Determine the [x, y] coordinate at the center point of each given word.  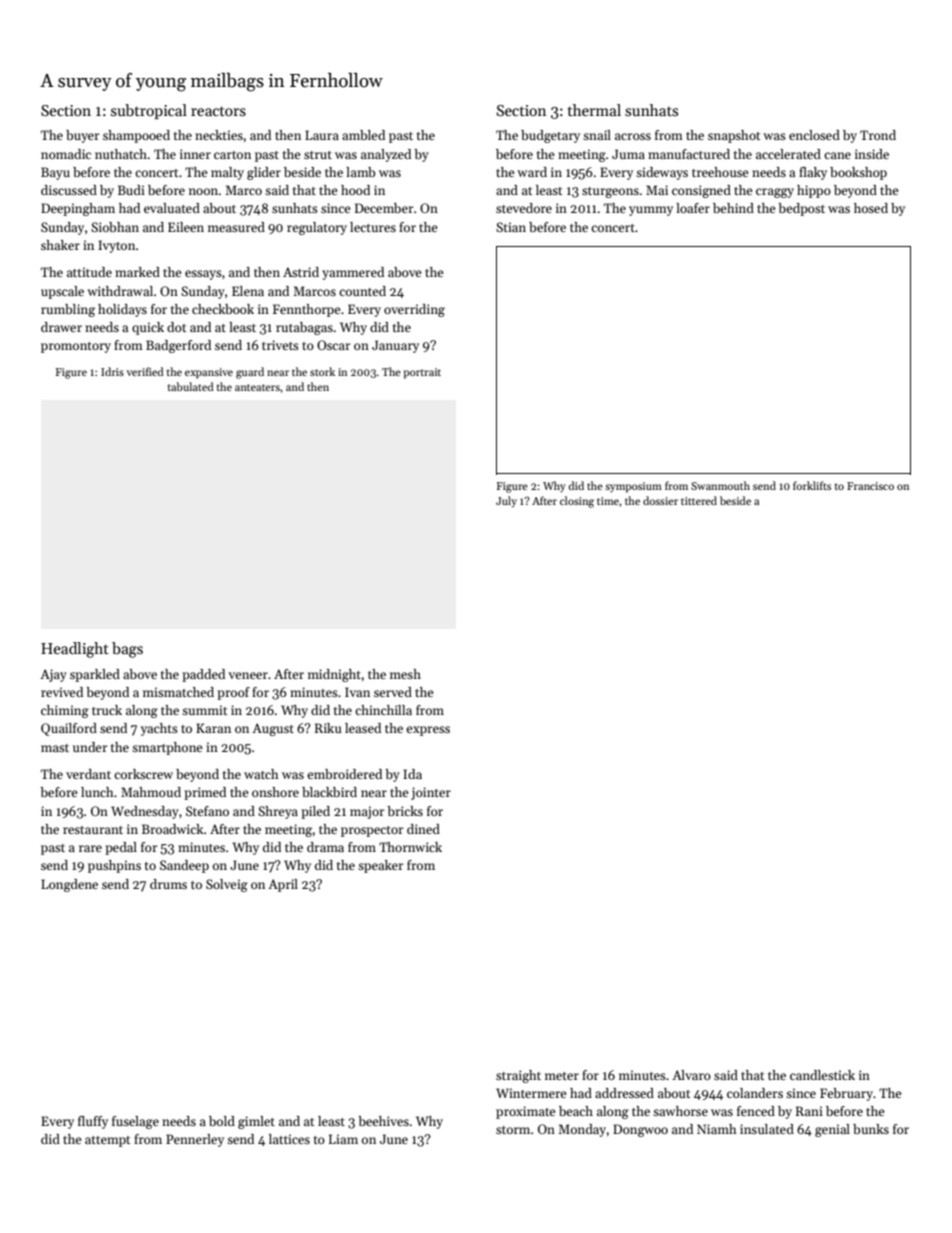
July [506, 502]
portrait [422, 373]
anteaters [257, 387]
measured [236, 227]
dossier [660, 500]
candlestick [822, 1075]
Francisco [870, 486]
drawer [61, 327]
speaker [381, 866]
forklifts [812, 485]
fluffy [93, 1122]
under [90, 747]
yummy [651, 211]
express [428, 731]
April [283, 885]
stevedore [524, 208]
